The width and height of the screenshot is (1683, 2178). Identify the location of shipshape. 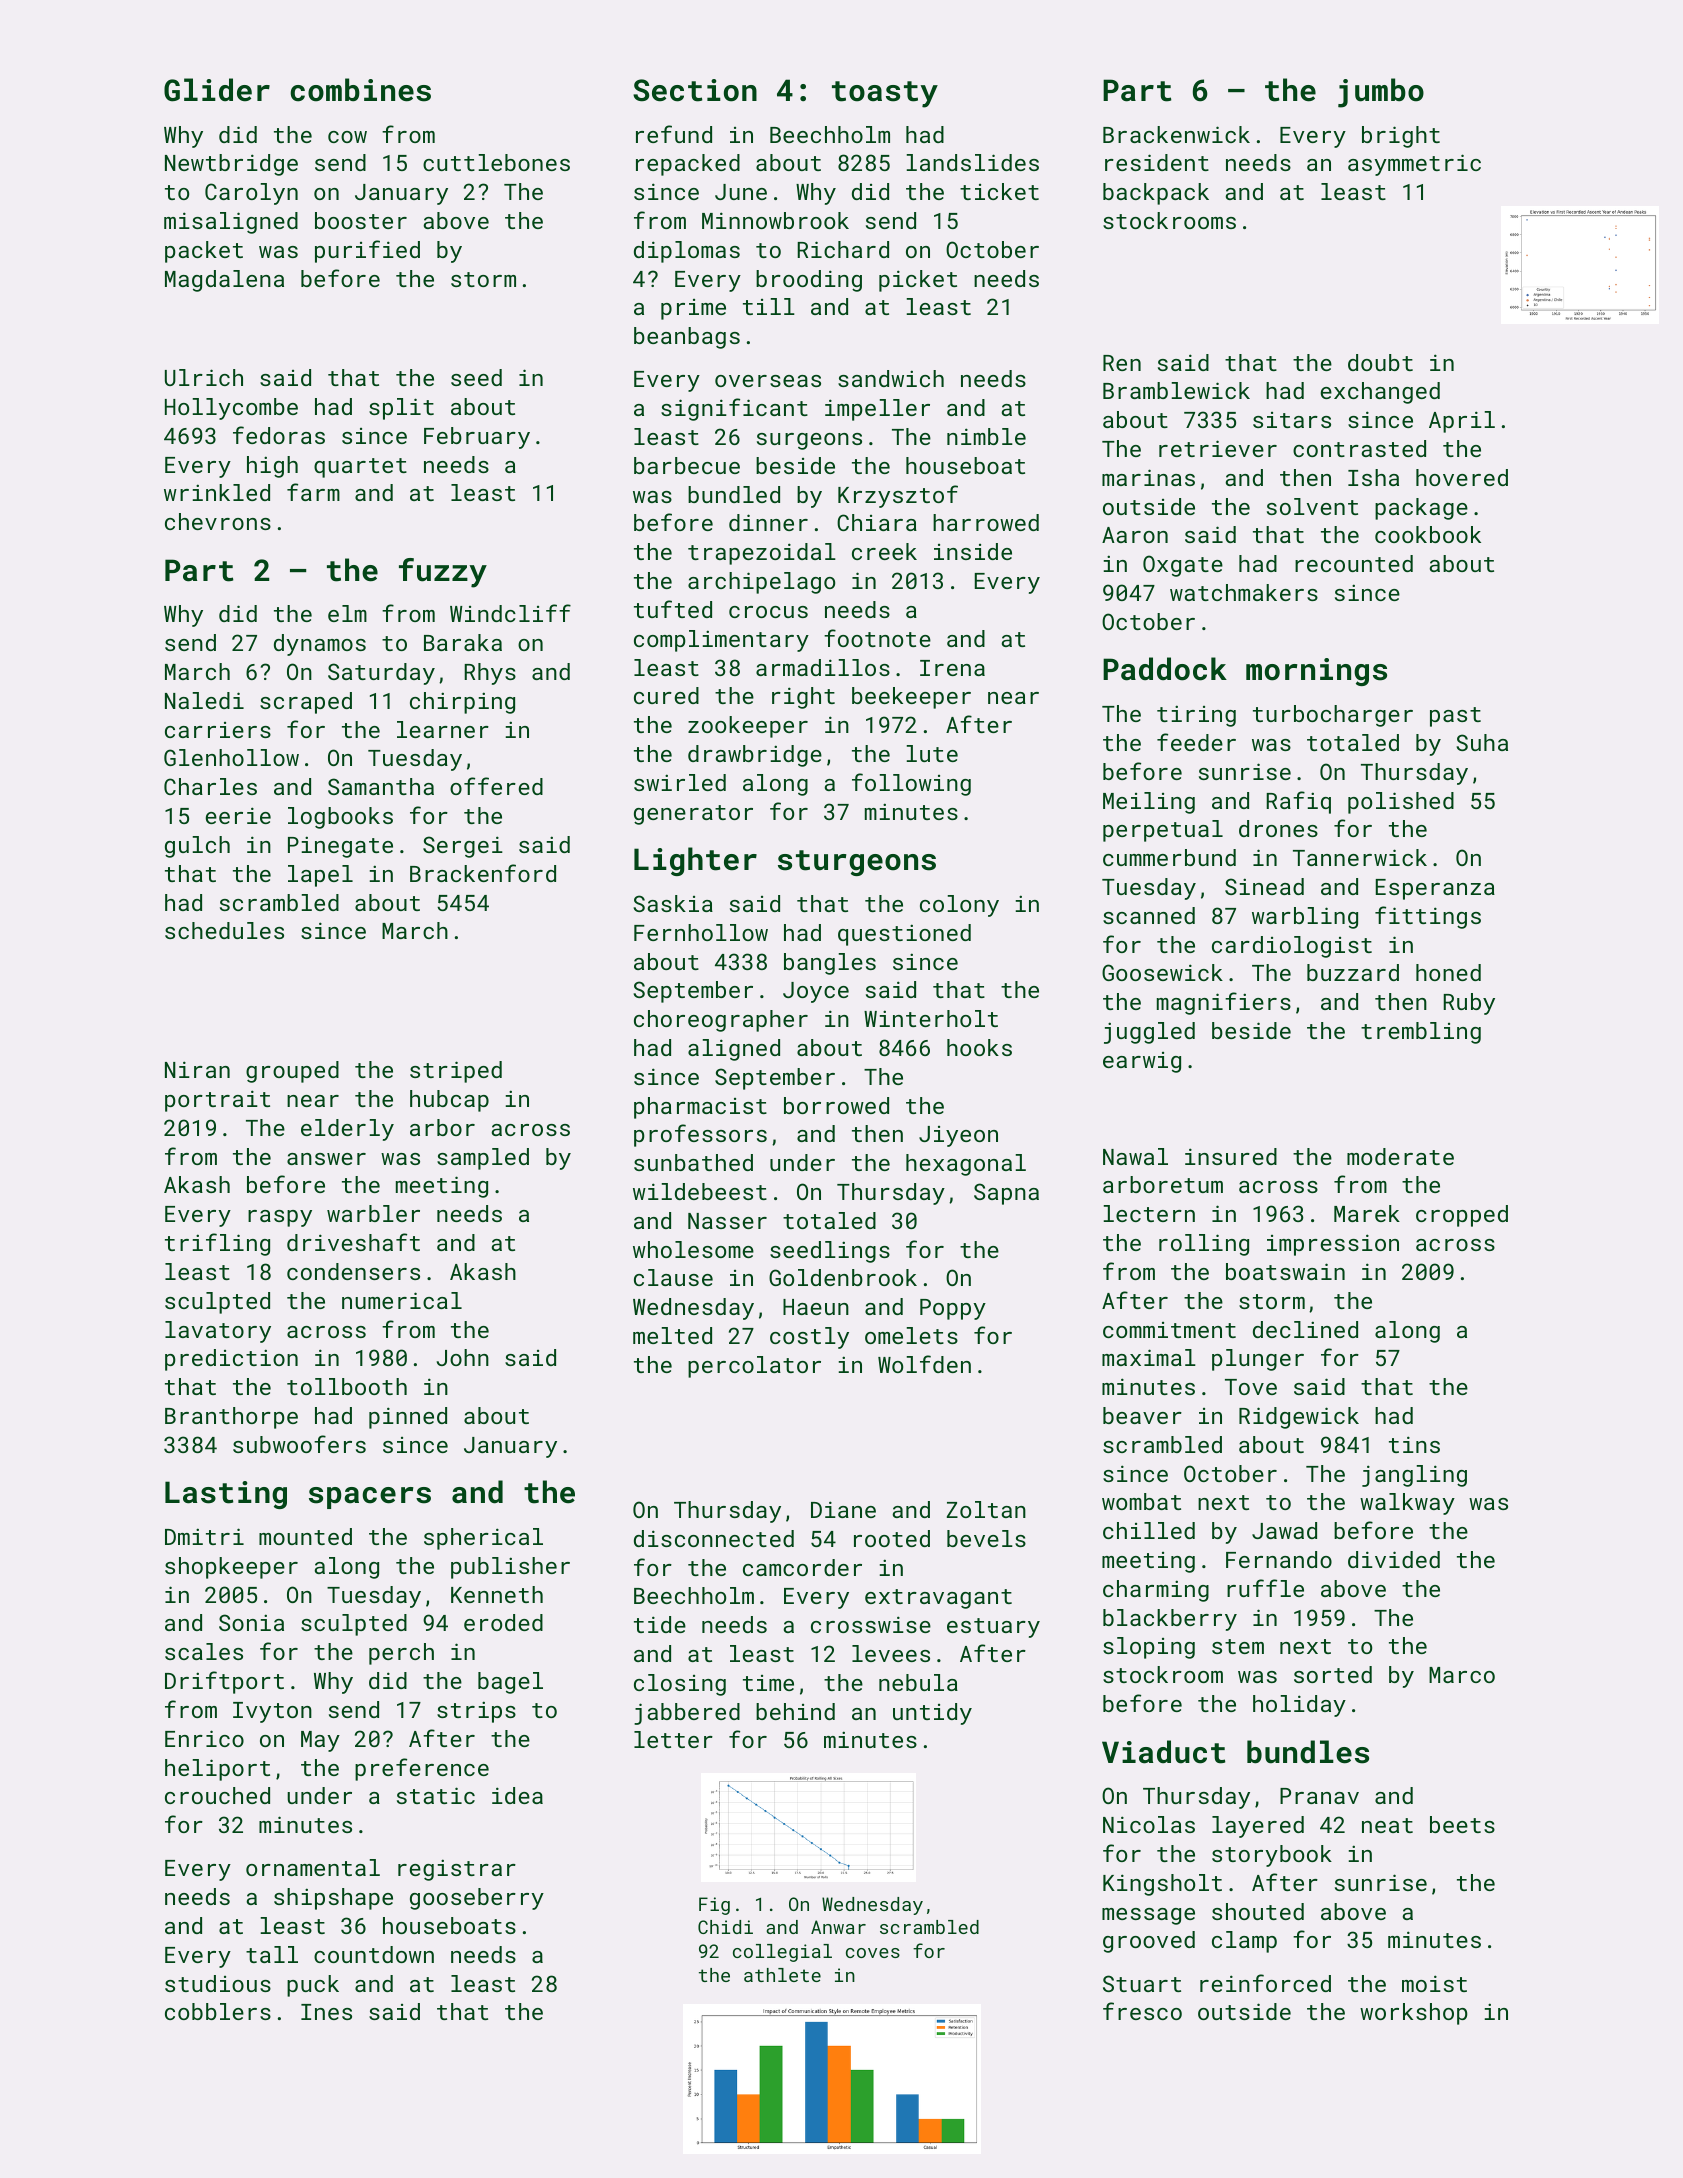
(333, 1899).
